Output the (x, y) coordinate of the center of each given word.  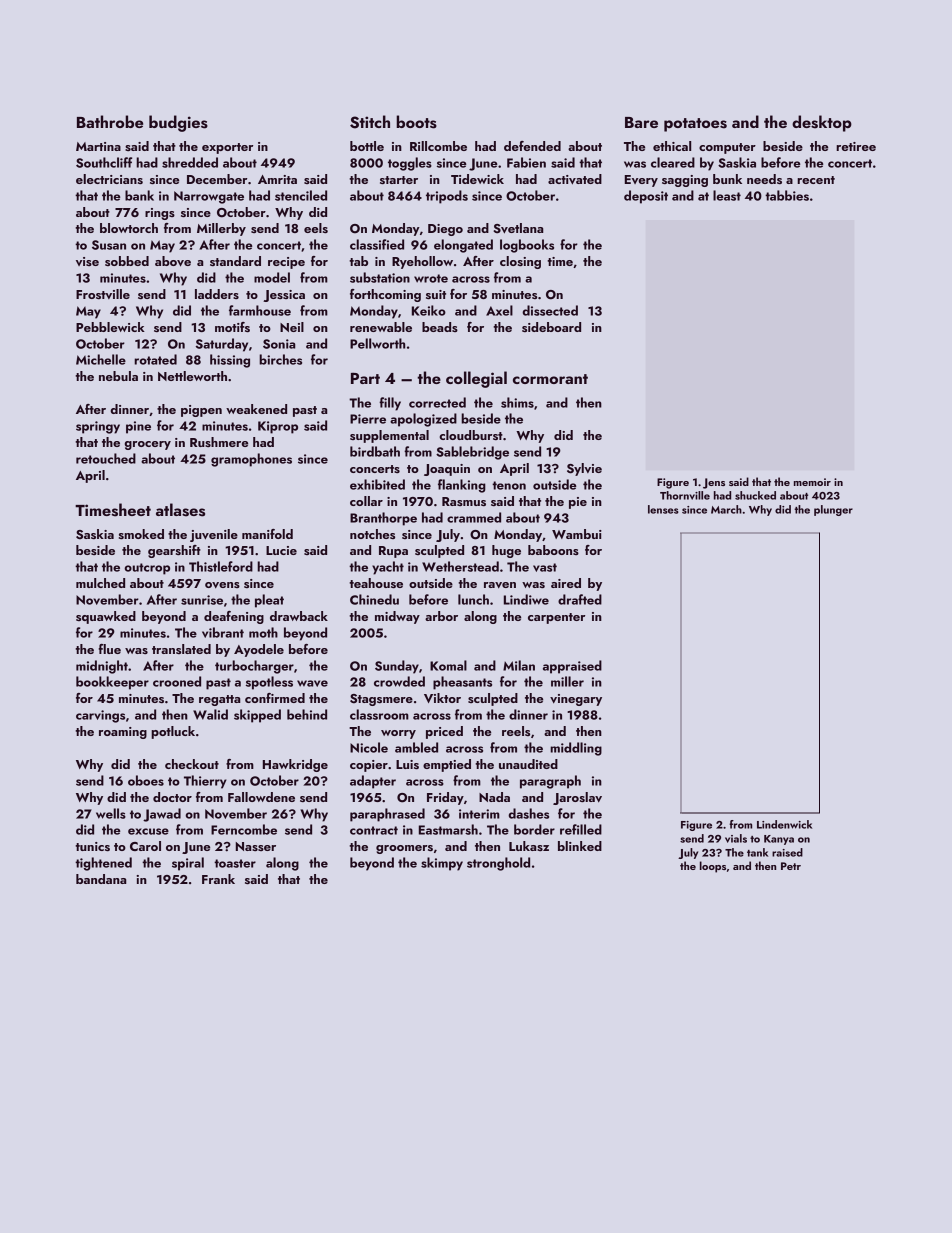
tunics (92, 846)
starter (399, 180)
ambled (416, 747)
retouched (106, 458)
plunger (833, 510)
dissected (550, 310)
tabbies (787, 195)
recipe (286, 263)
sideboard (551, 327)
